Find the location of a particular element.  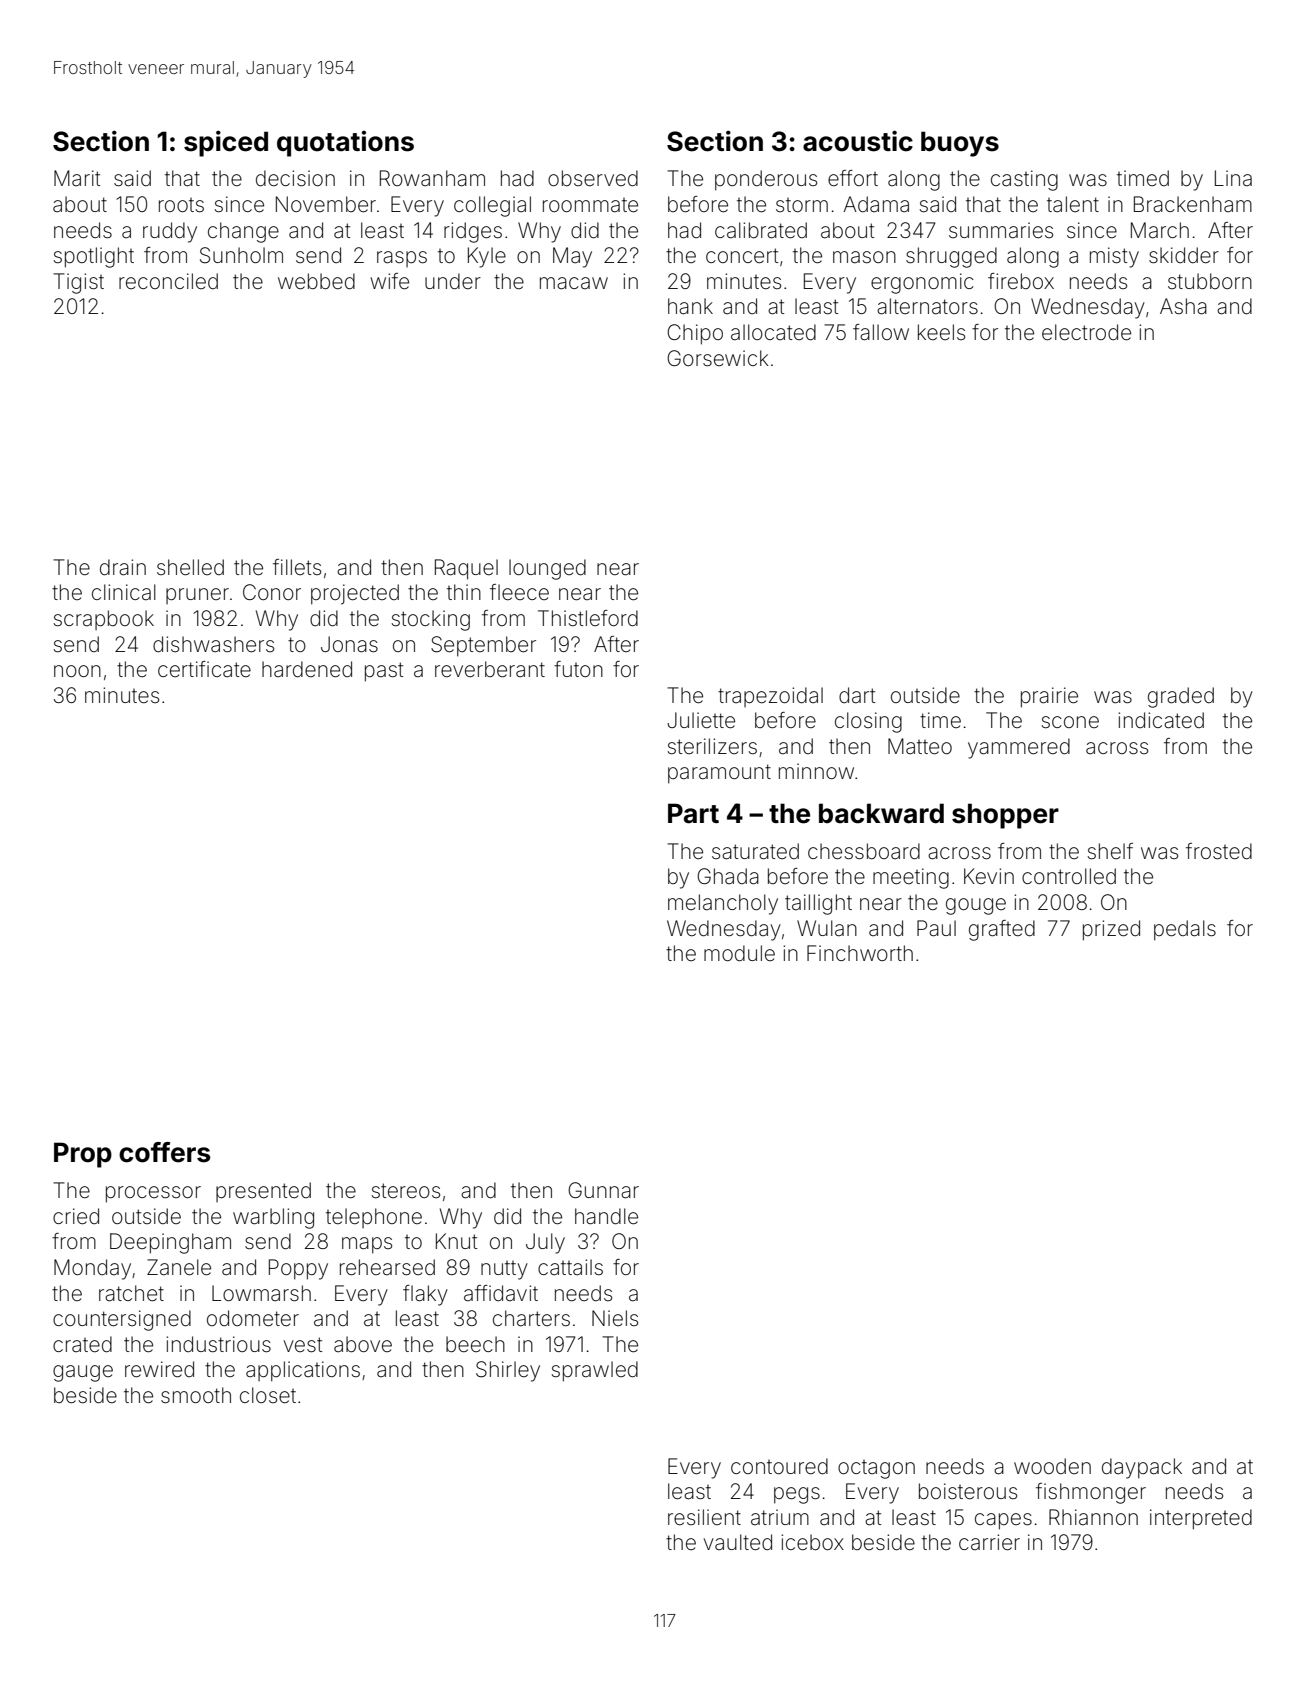

smooth is located at coordinates (196, 1395).
